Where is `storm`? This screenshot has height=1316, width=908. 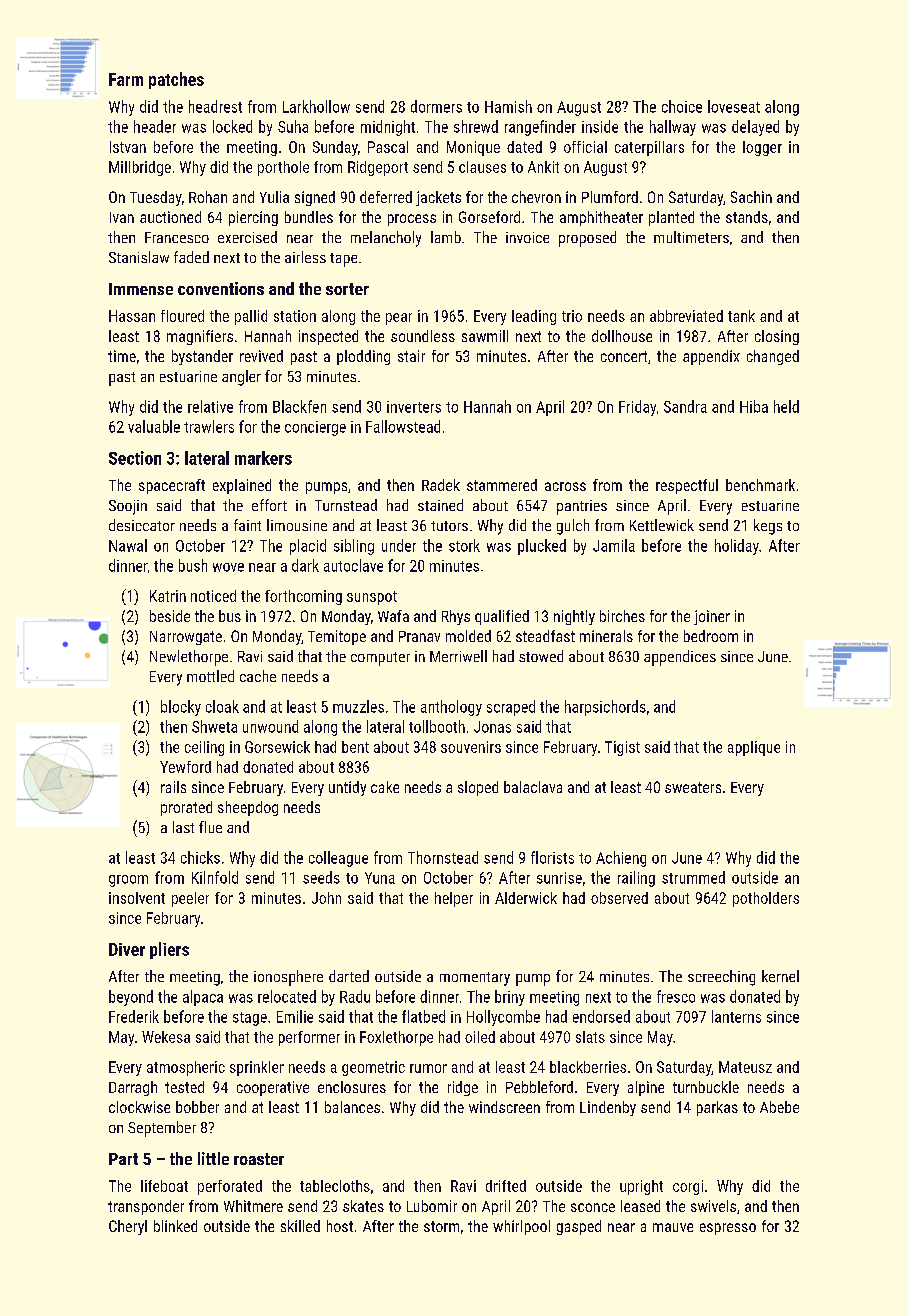
storm is located at coordinates (441, 1226).
